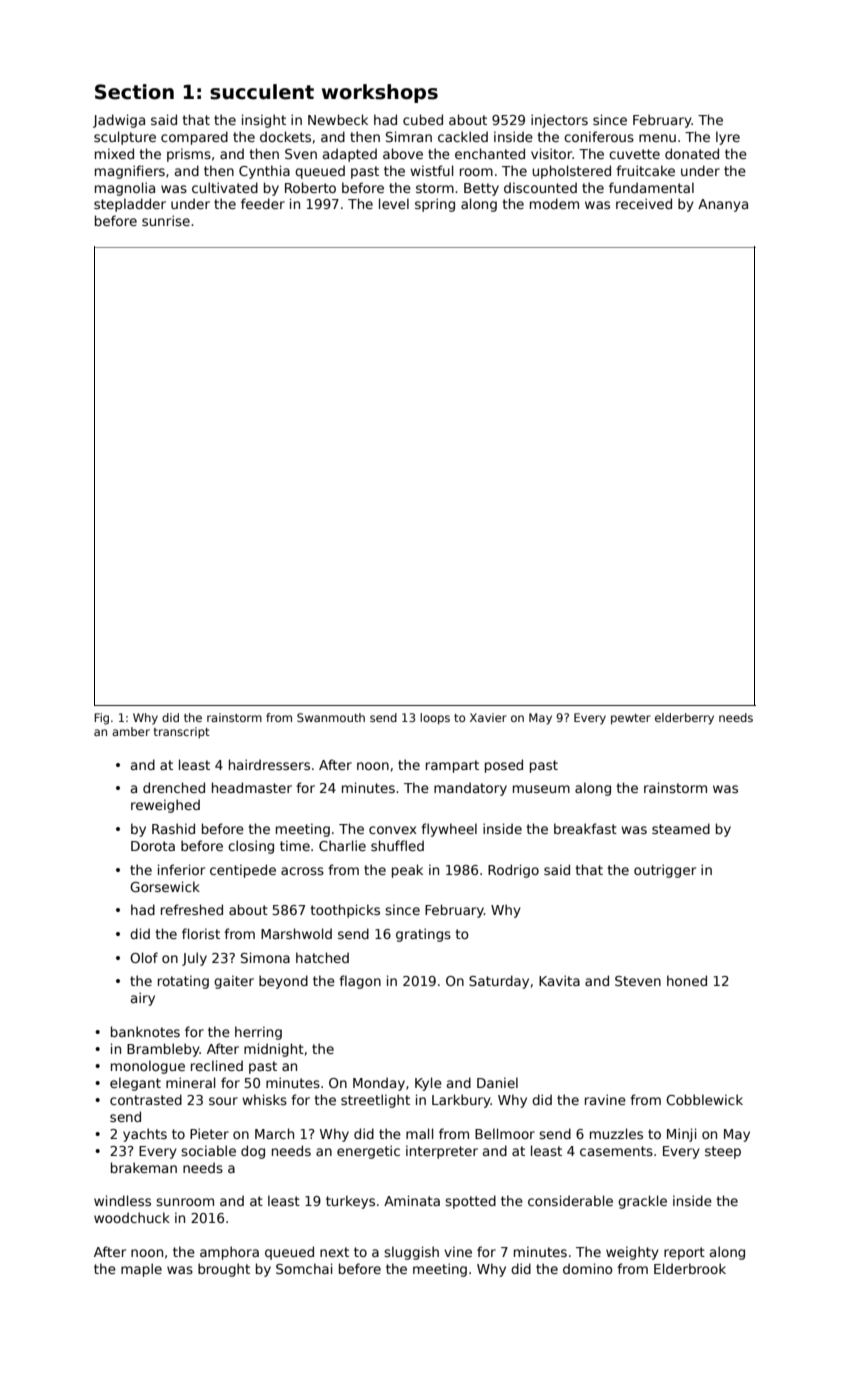 The height and width of the page is (1400, 849). I want to click on transcript, so click(182, 733).
